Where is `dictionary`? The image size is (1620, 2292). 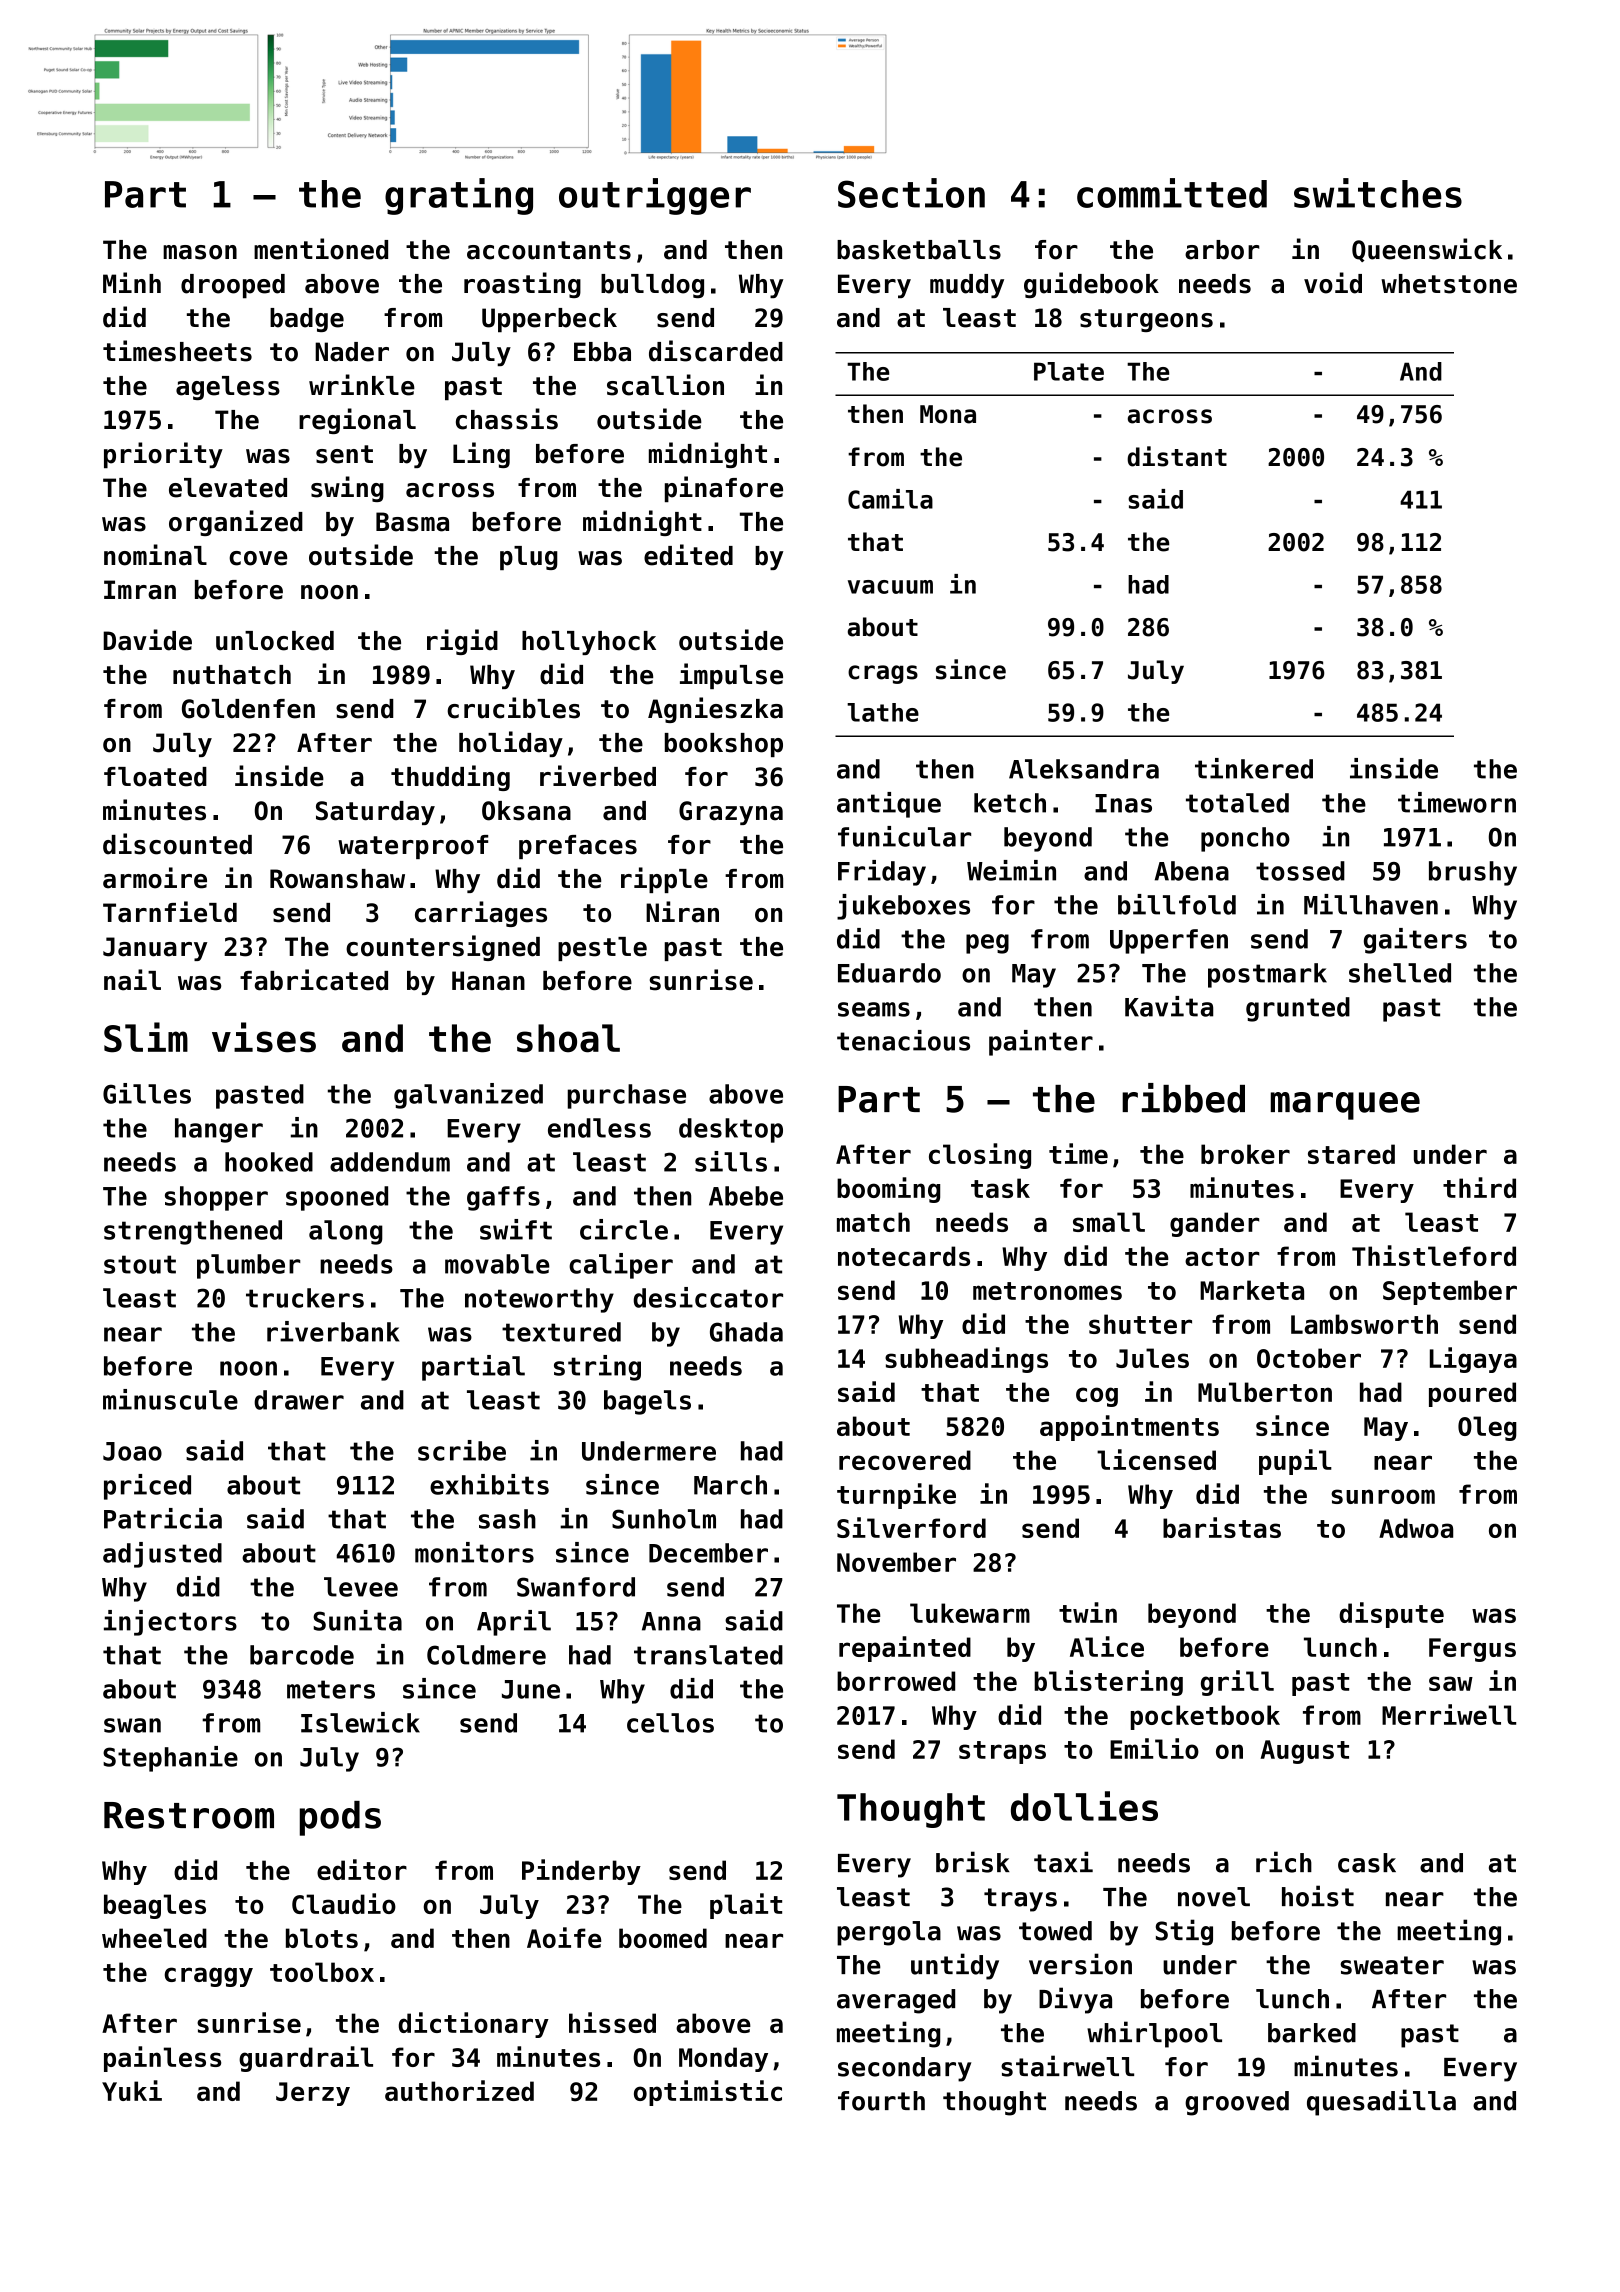 dictionary is located at coordinates (474, 2025).
